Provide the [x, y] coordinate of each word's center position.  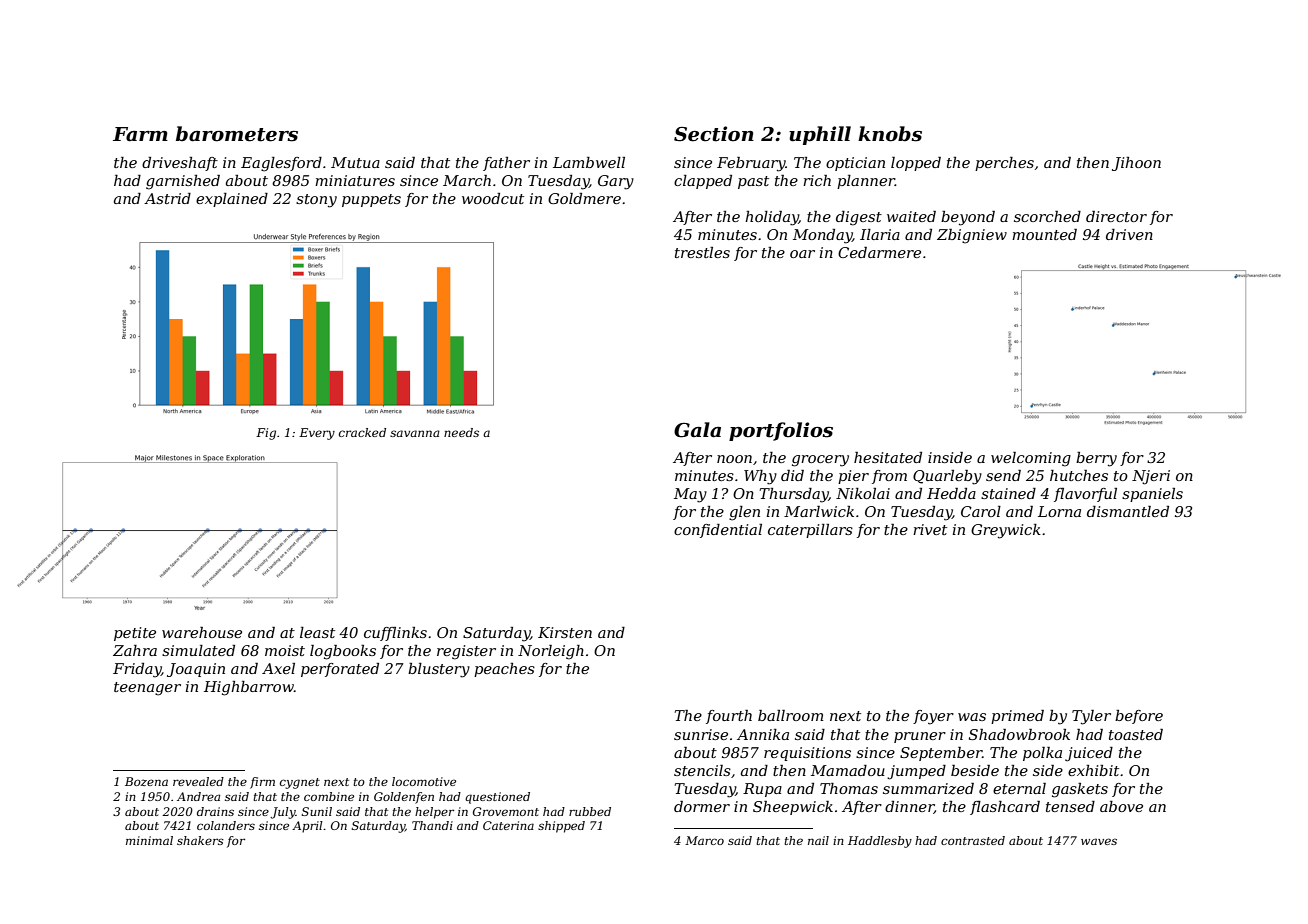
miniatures [355, 180]
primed [1017, 717]
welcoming [1031, 459]
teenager [147, 689]
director [1116, 216]
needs [461, 432]
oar [802, 254]
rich [817, 180]
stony [316, 201]
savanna [415, 433]
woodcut [493, 198]
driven [1129, 234]
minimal [149, 840]
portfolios [781, 431]
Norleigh [551, 652]
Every [317, 434]
